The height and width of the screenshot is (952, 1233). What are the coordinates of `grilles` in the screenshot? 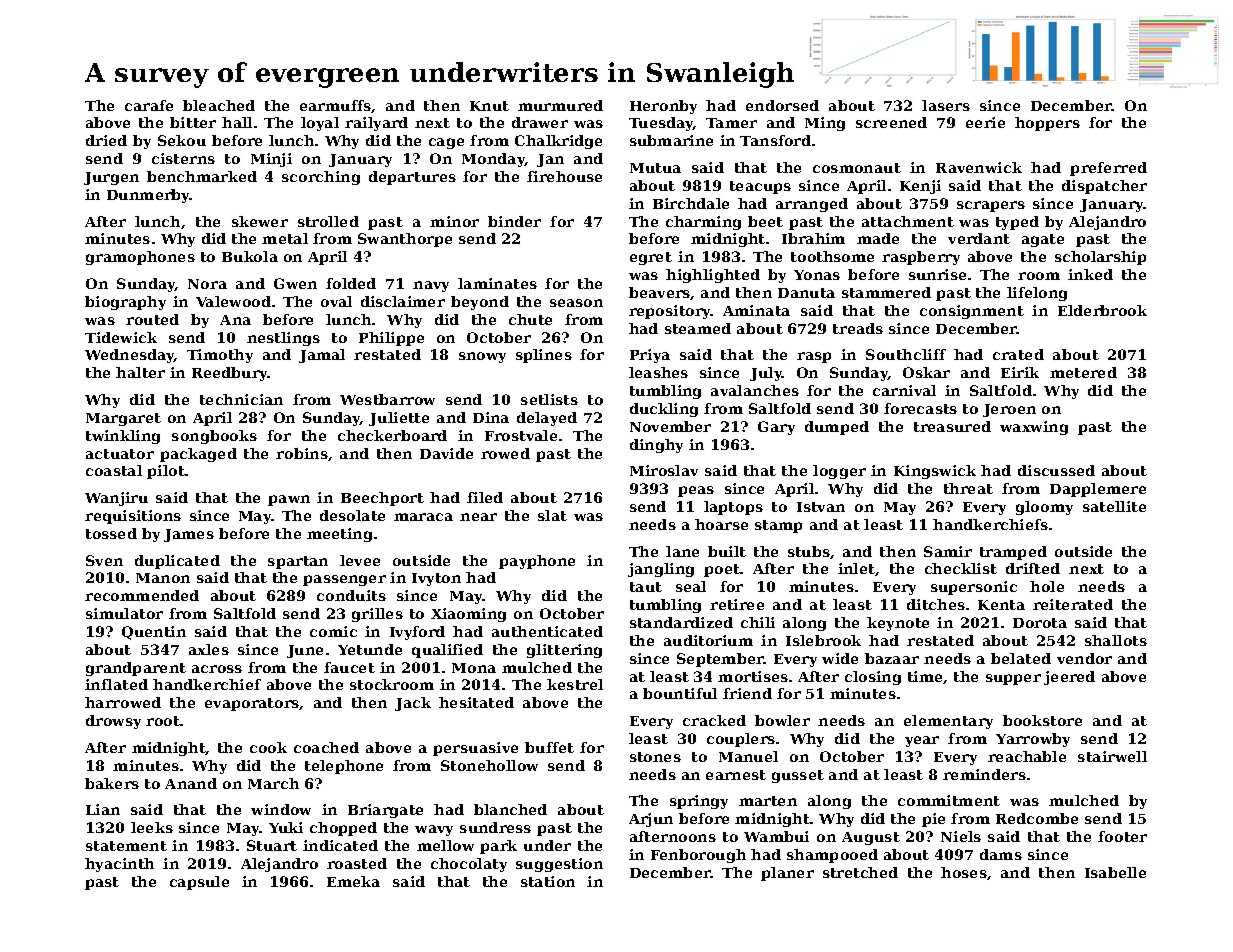 It's located at (377, 615).
